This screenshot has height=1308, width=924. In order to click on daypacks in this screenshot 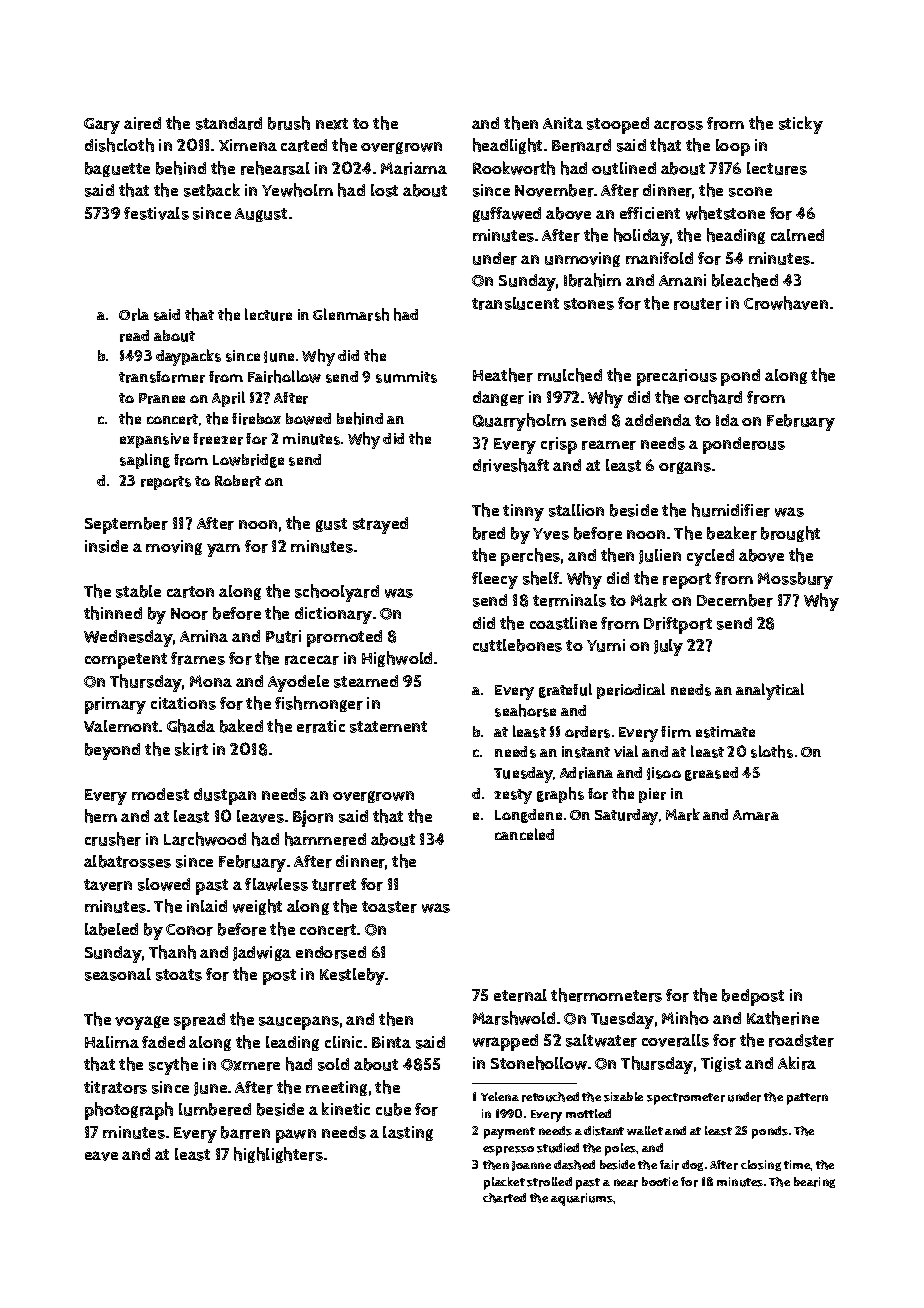, I will do `click(188, 357)`.
